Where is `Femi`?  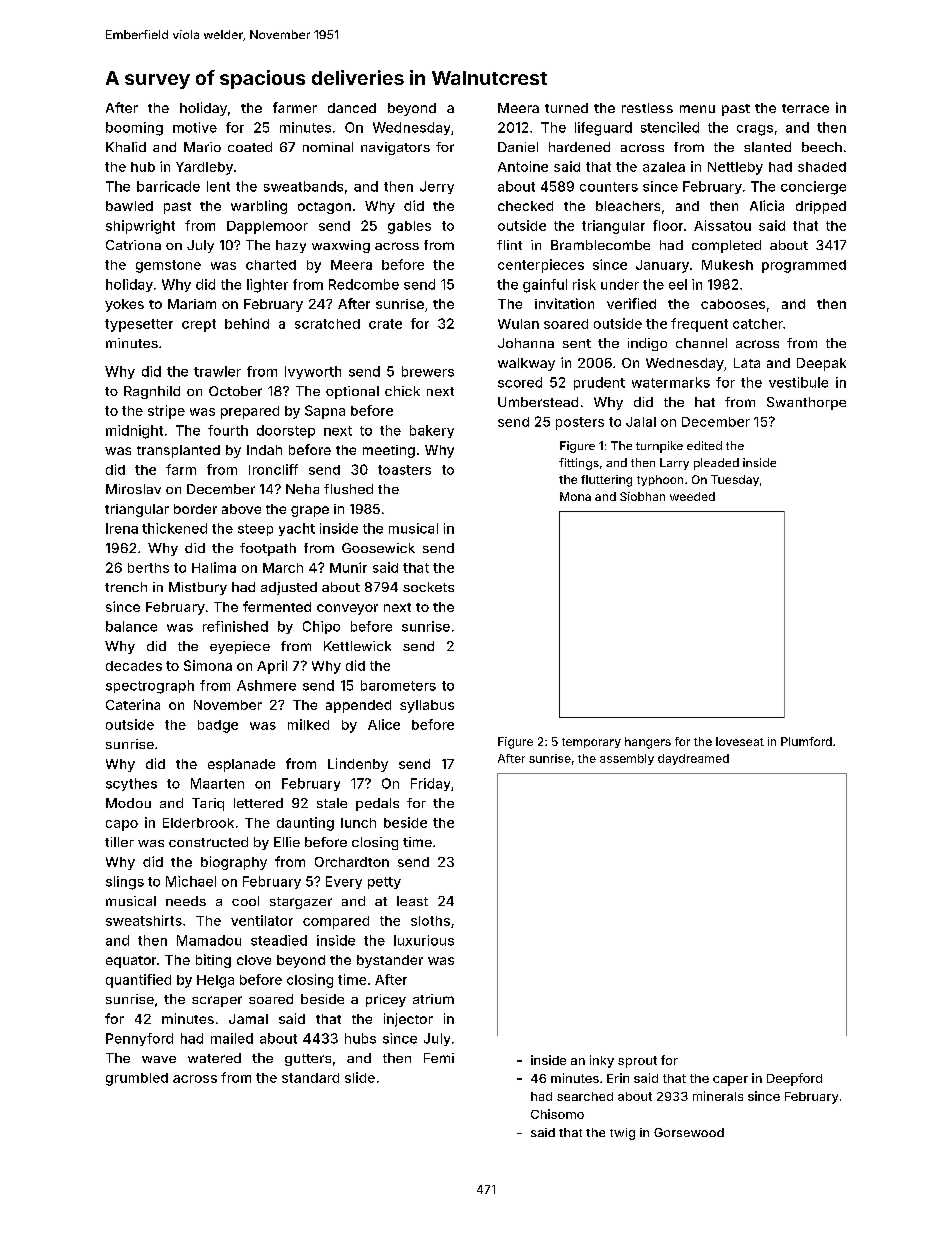
Femi is located at coordinates (439, 1058).
